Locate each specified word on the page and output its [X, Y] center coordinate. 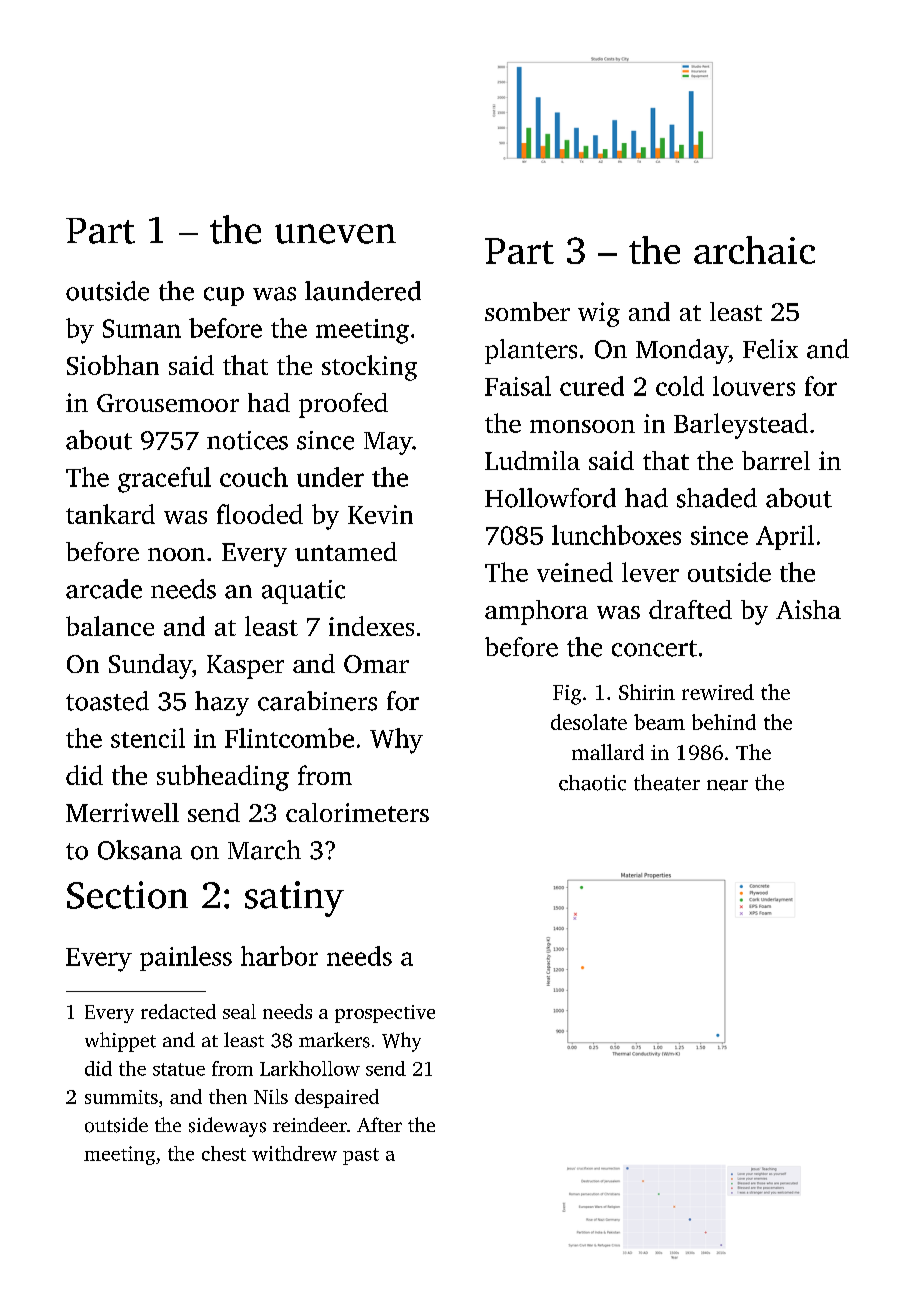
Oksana [140, 850]
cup [224, 296]
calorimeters [357, 812]
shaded [717, 498]
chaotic [592, 783]
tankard [110, 514]
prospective [385, 1014]
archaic [754, 250]
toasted [107, 701]
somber [527, 311]
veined [575, 572]
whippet [120, 1042]
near [727, 785]
